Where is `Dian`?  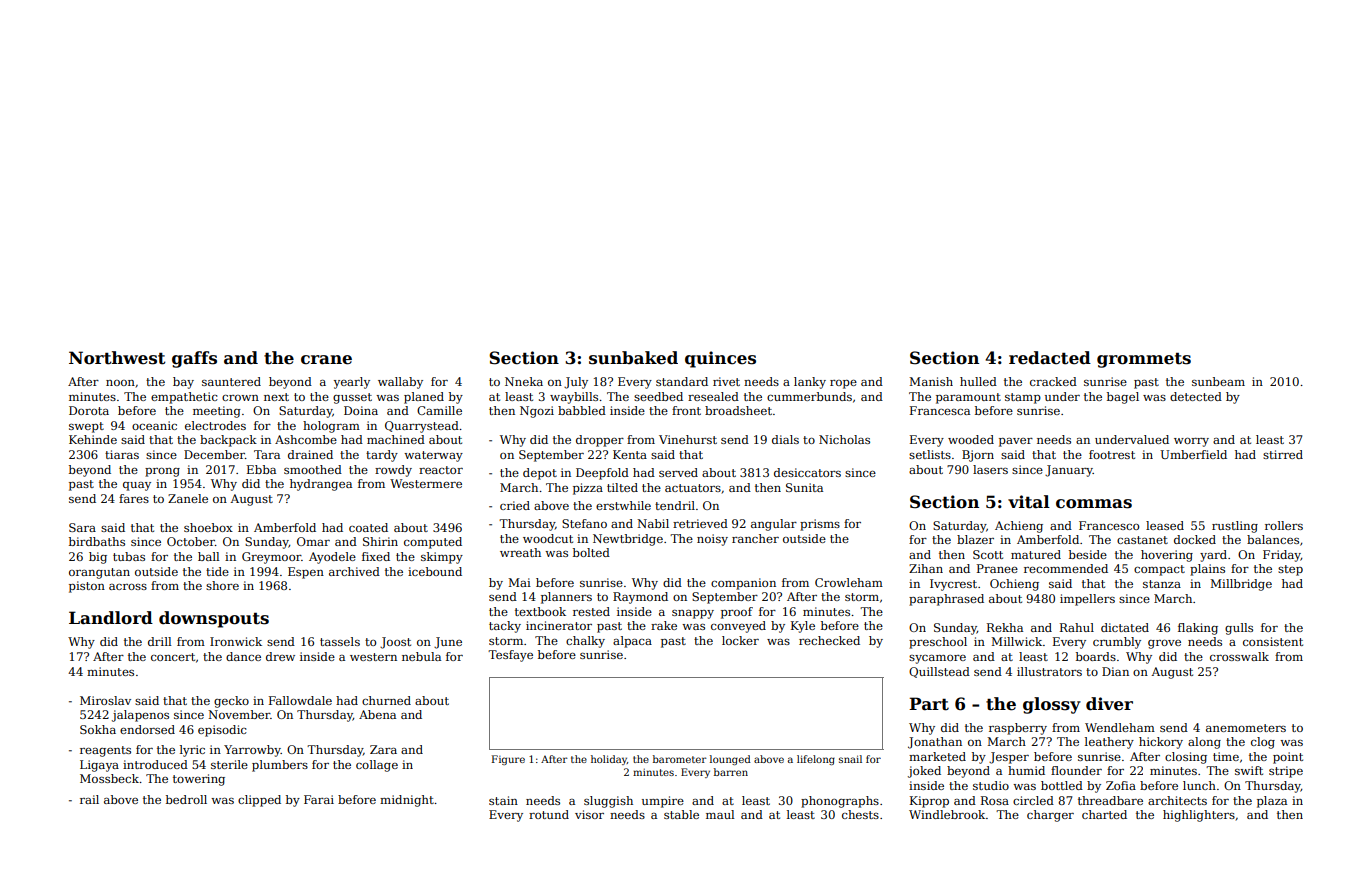 Dian is located at coordinates (1115, 671).
